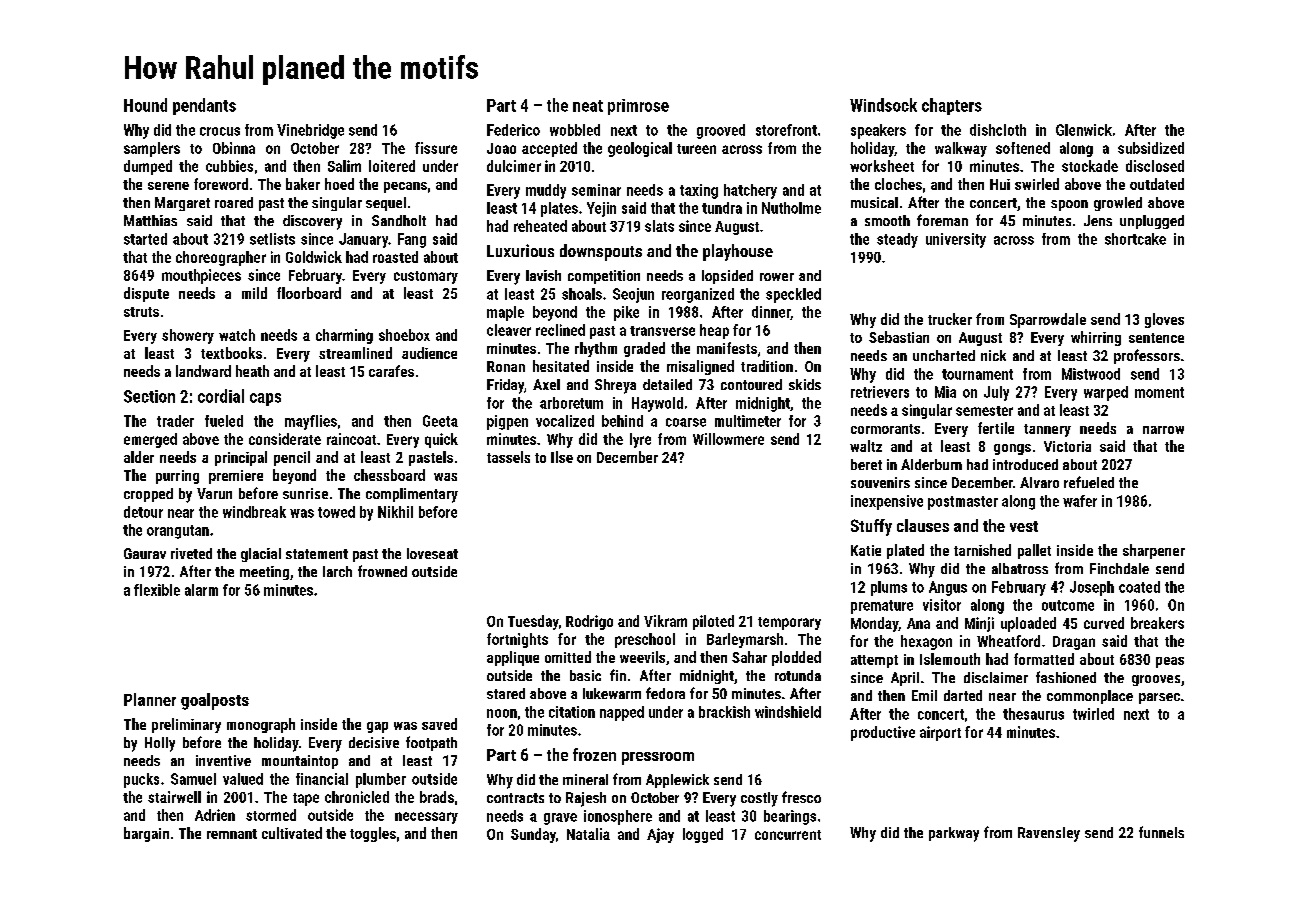 This screenshot has width=1308, height=924. I want to click on trucker, so click(950, 319).
